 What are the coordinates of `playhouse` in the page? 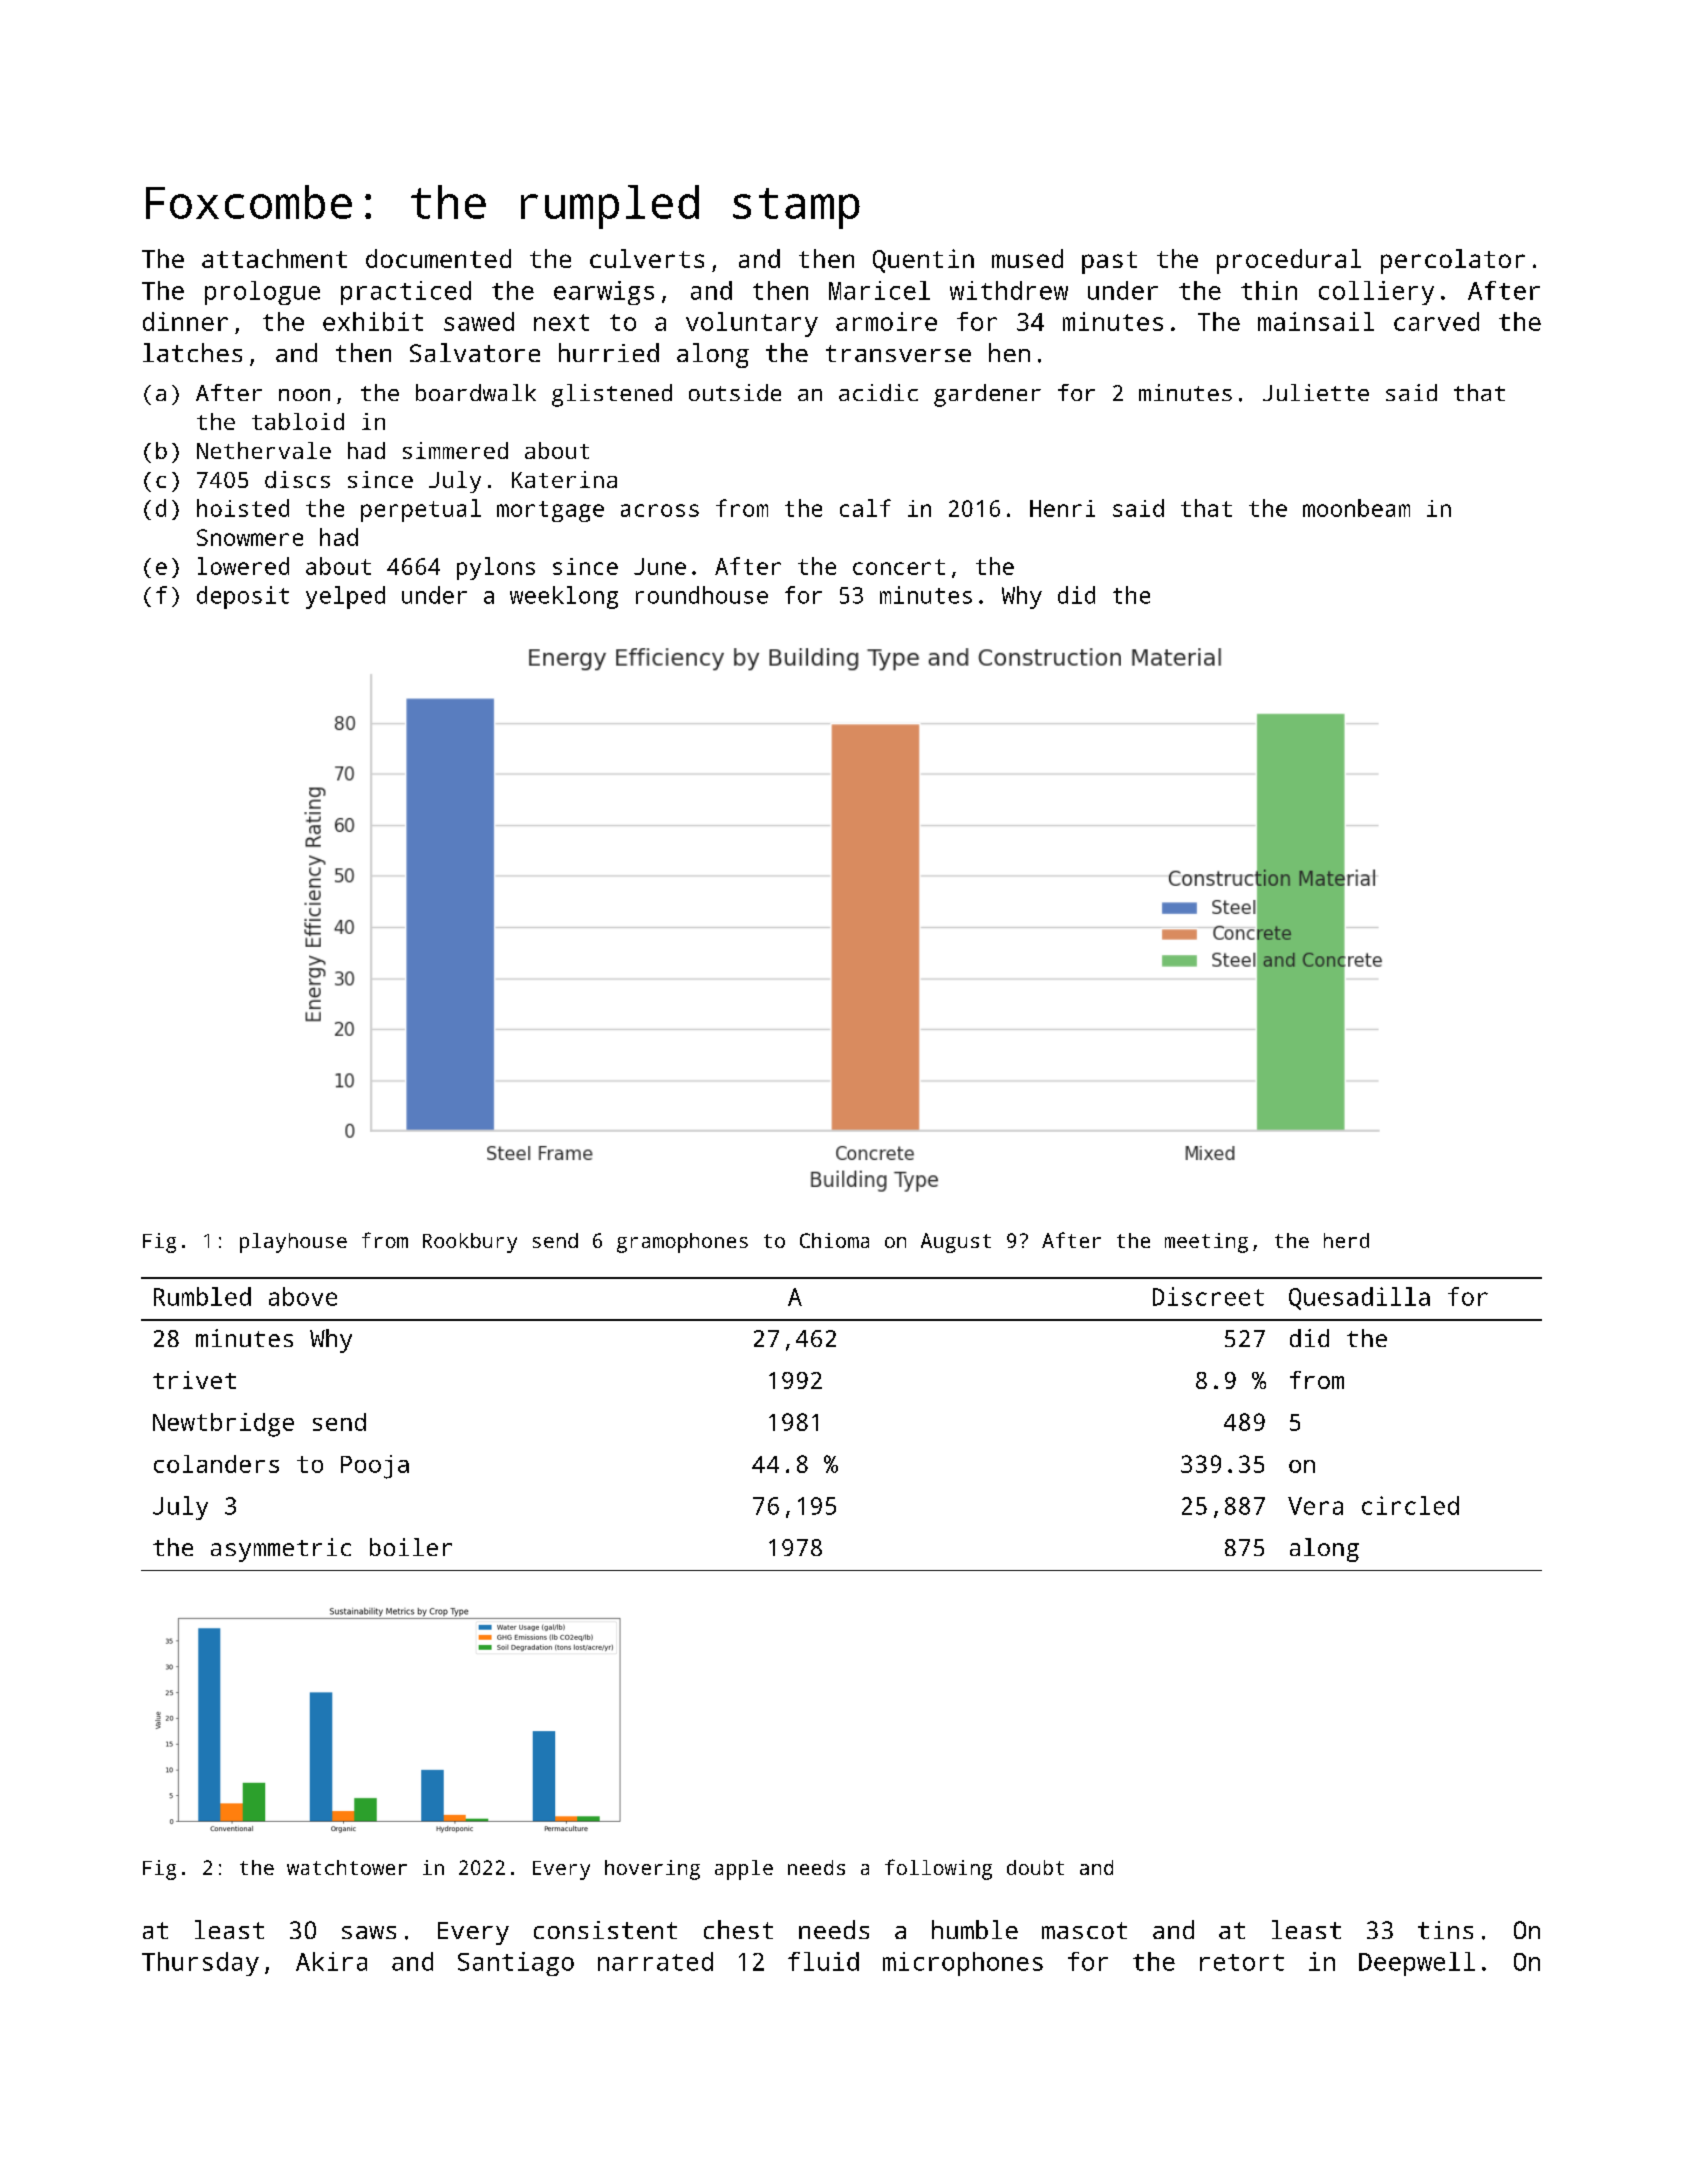 It's located at (293, 1243).
